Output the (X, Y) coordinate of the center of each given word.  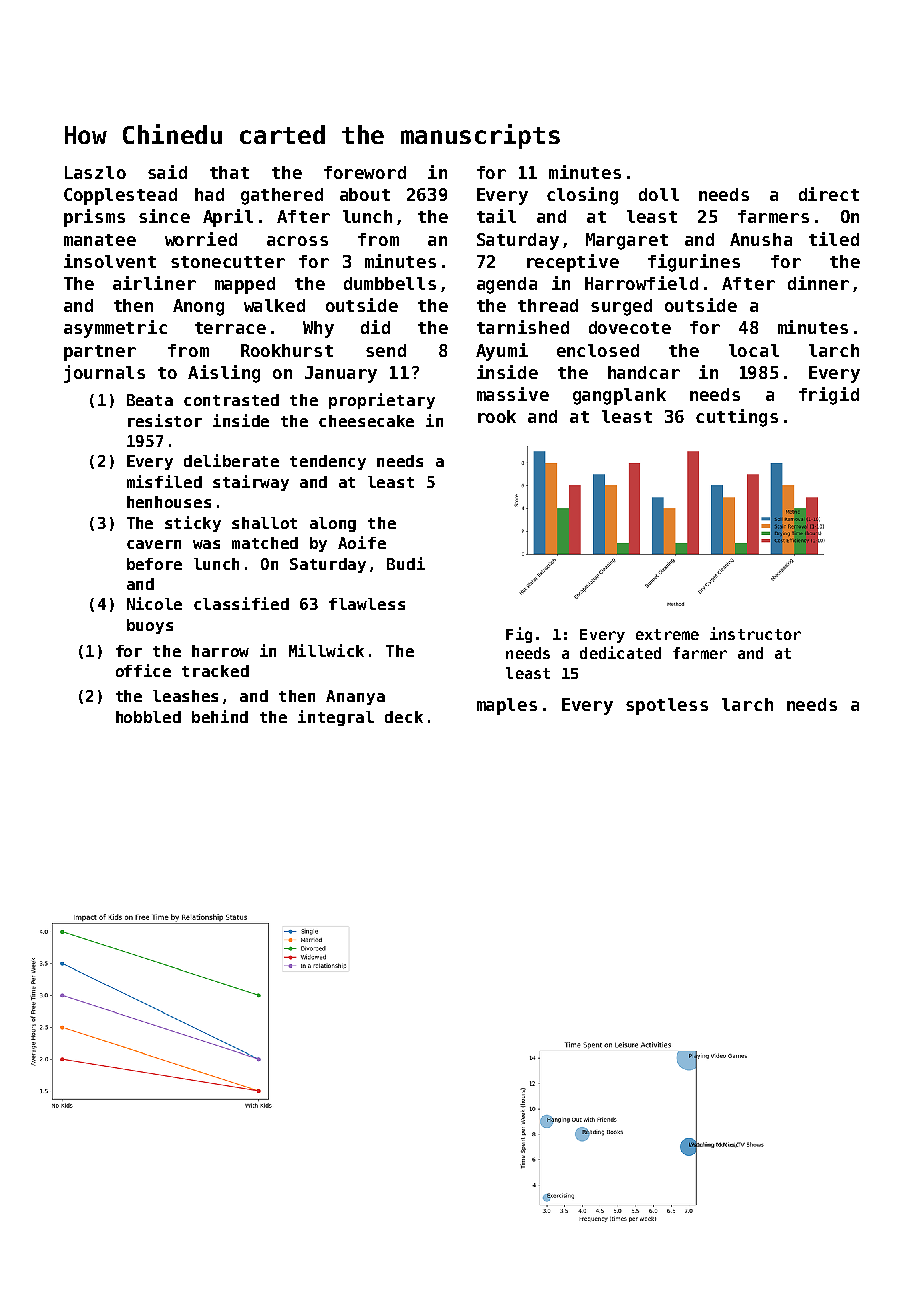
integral (336, 718)
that (229, 172)
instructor (755, 633)
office (143, 670)
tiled (834, 239)
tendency (328, 462)
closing (582, 196)
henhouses (169, 502)
